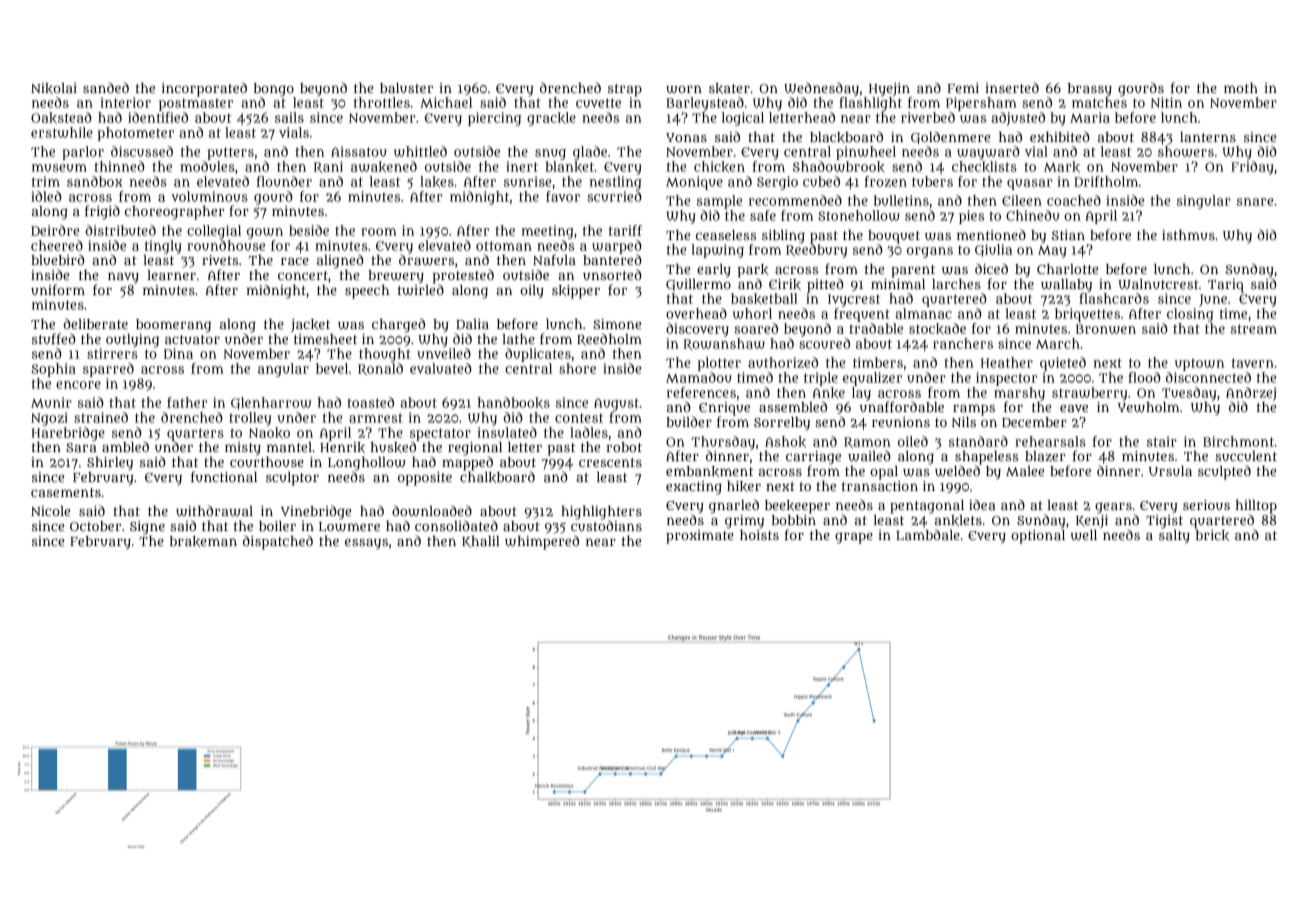 The height and width of the page is (924, 1308). I want to click on Nils, so click(964, 422).
